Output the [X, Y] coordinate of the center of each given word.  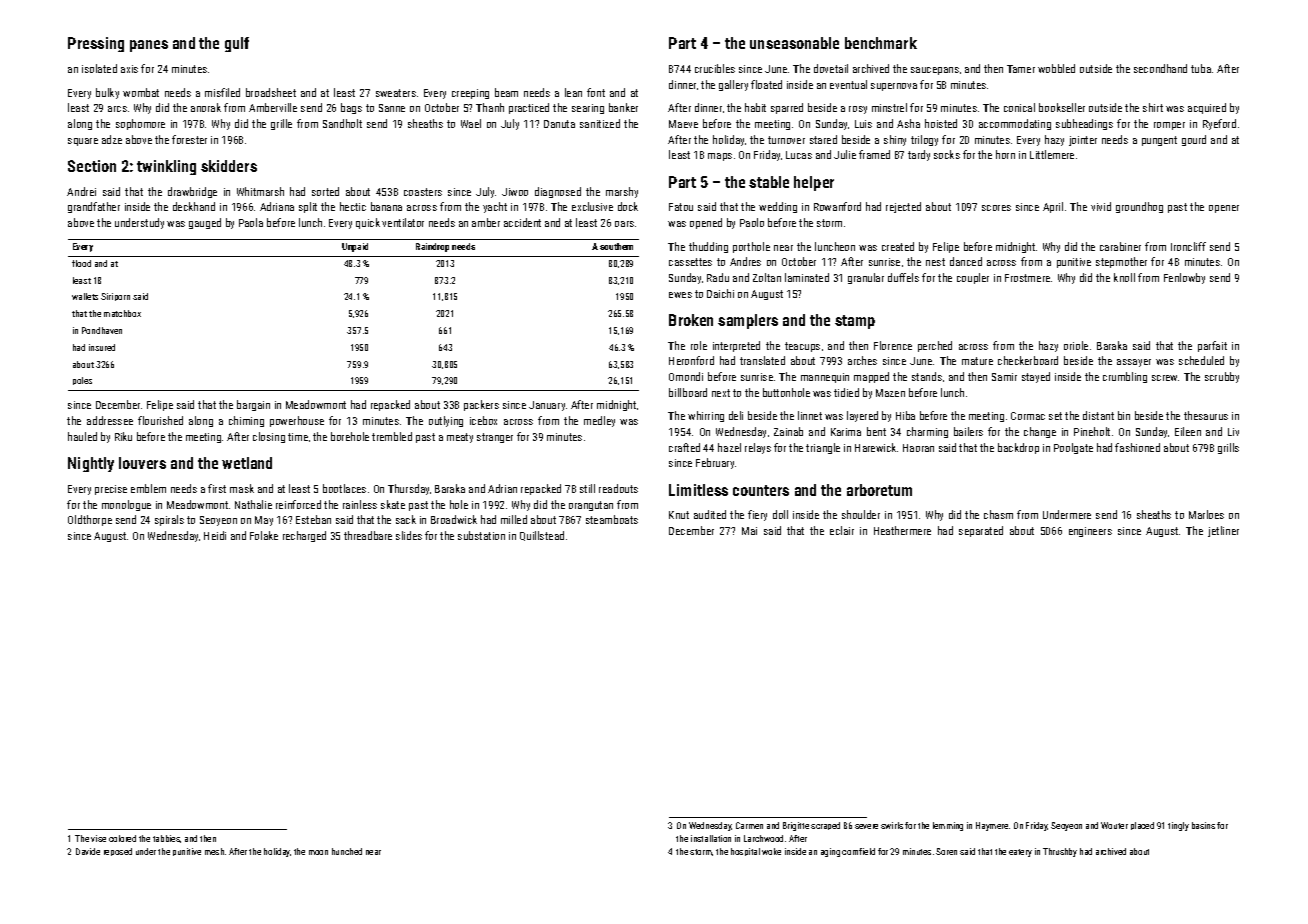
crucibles [715, 68]
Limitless [698, 490]
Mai [749, 531]
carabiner [1120, 246]
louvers [142, 463]
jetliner [1223, 531]
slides [409, 535]
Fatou [681, 207]
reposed [118, 852]
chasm [998, 514]
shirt [1153, 107]
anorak [206, 107]
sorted [325, 191]
